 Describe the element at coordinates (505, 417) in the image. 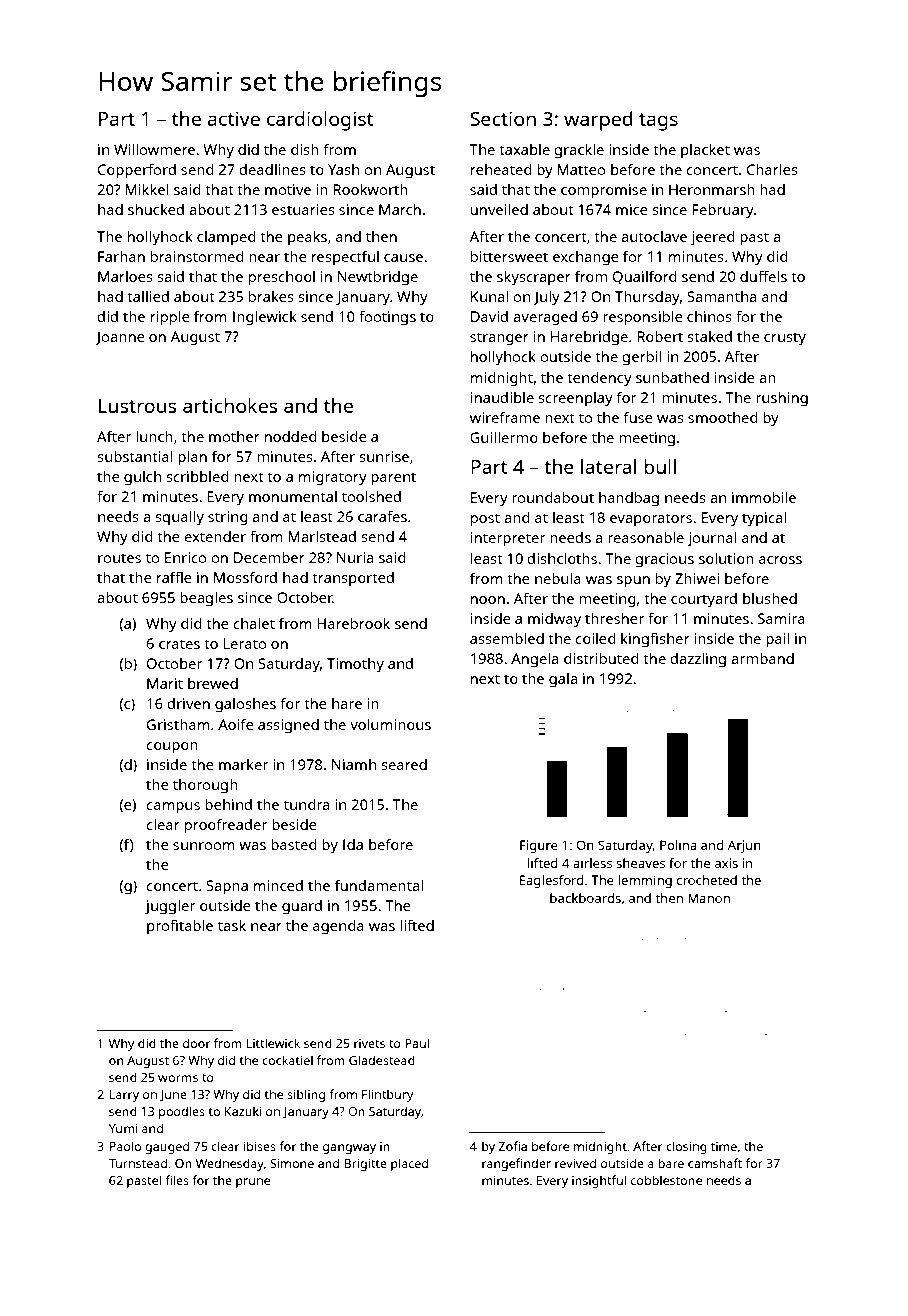

I see `wireframe` at that location.
